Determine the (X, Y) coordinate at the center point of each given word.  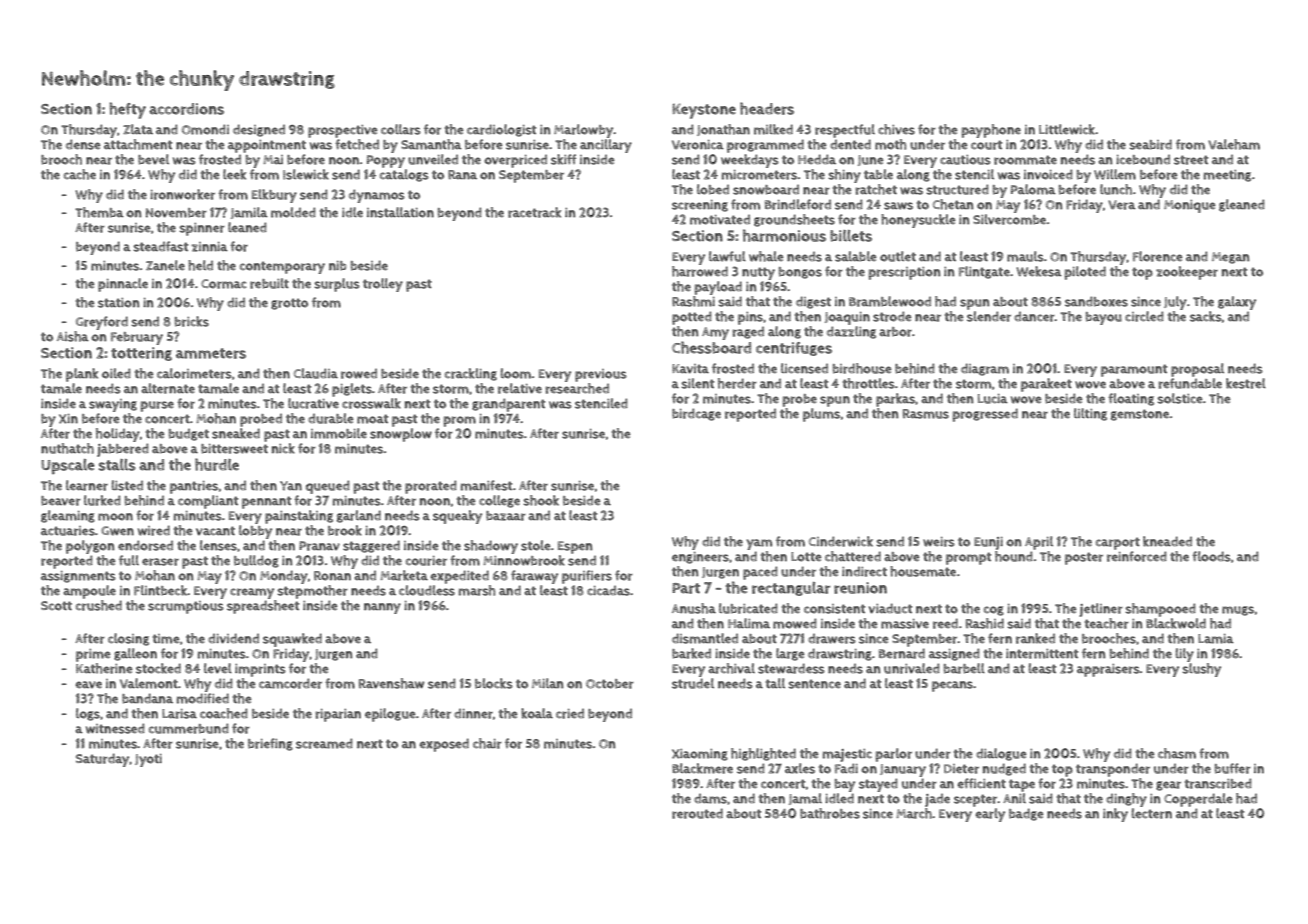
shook (541, 500)
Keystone (704, 111)
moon (115, 517)
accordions (186, 109)
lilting (1090, 414)
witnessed (115, 728)
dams (710, 798)
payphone (991, 131)
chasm (1177, 753)
